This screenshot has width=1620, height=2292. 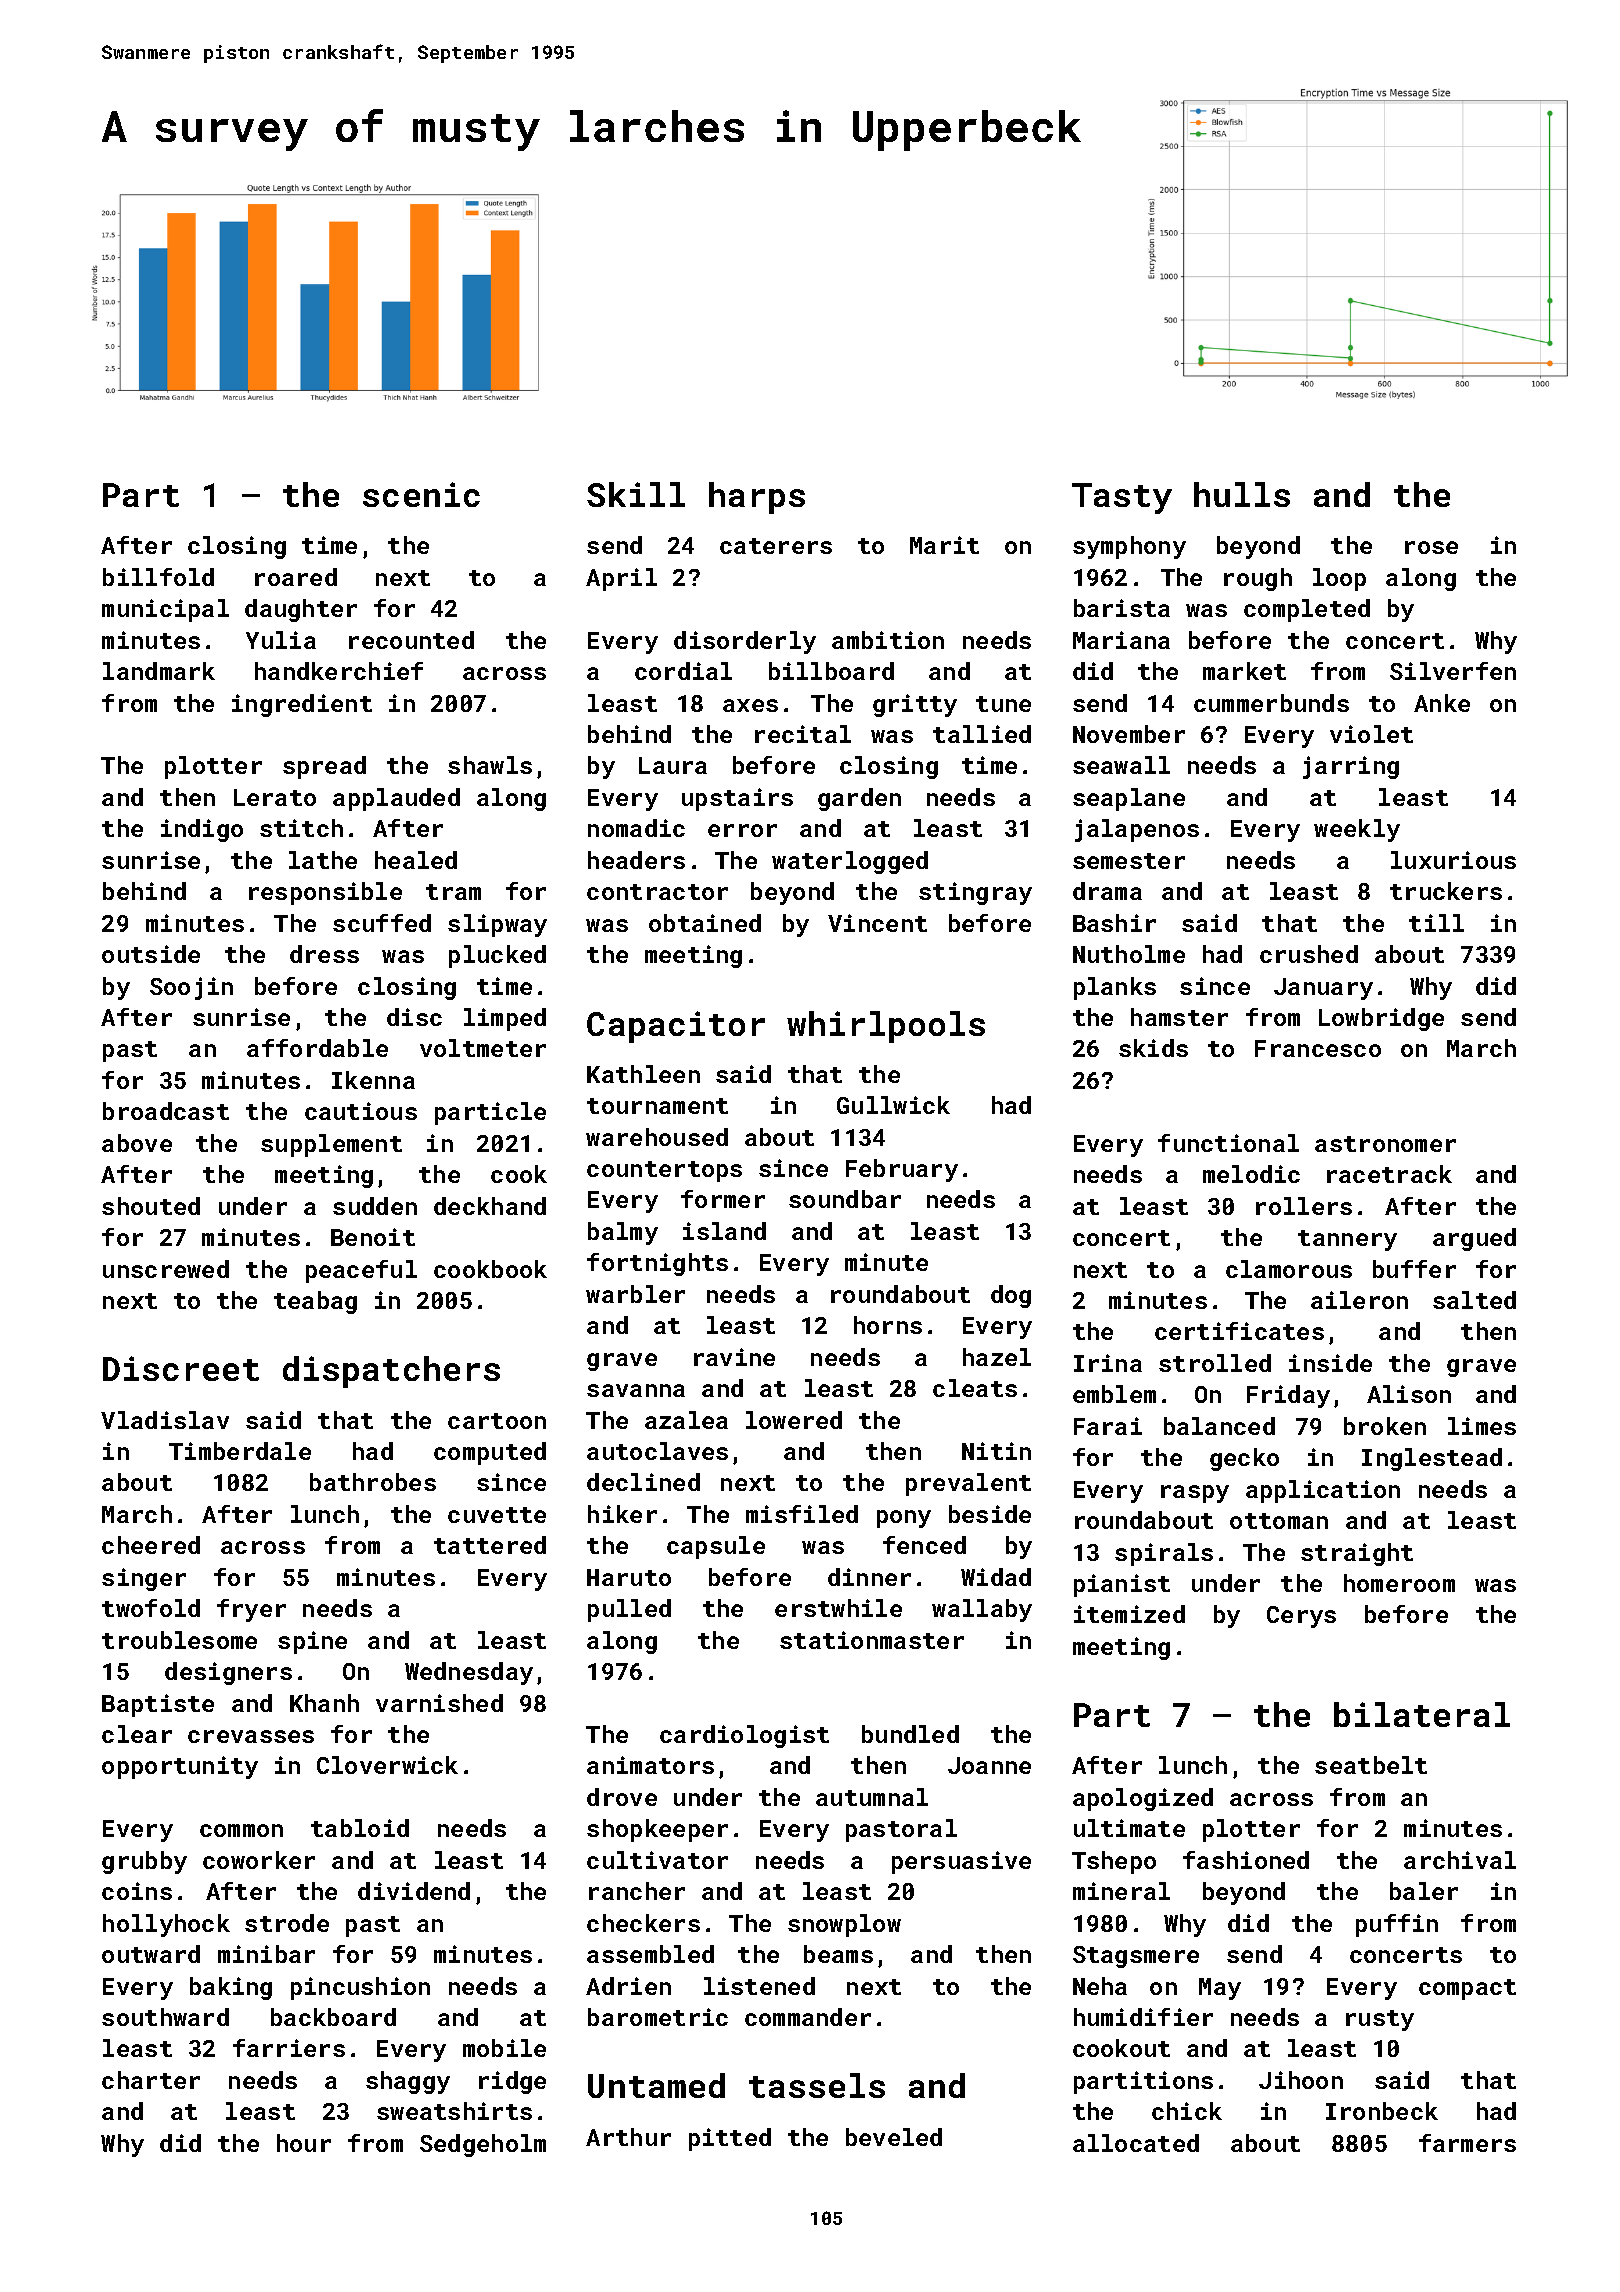 What do you see at coordinates (1359, 1300) in the screenshot?
I see `aileron` at bounding box center [1359, 1300].
